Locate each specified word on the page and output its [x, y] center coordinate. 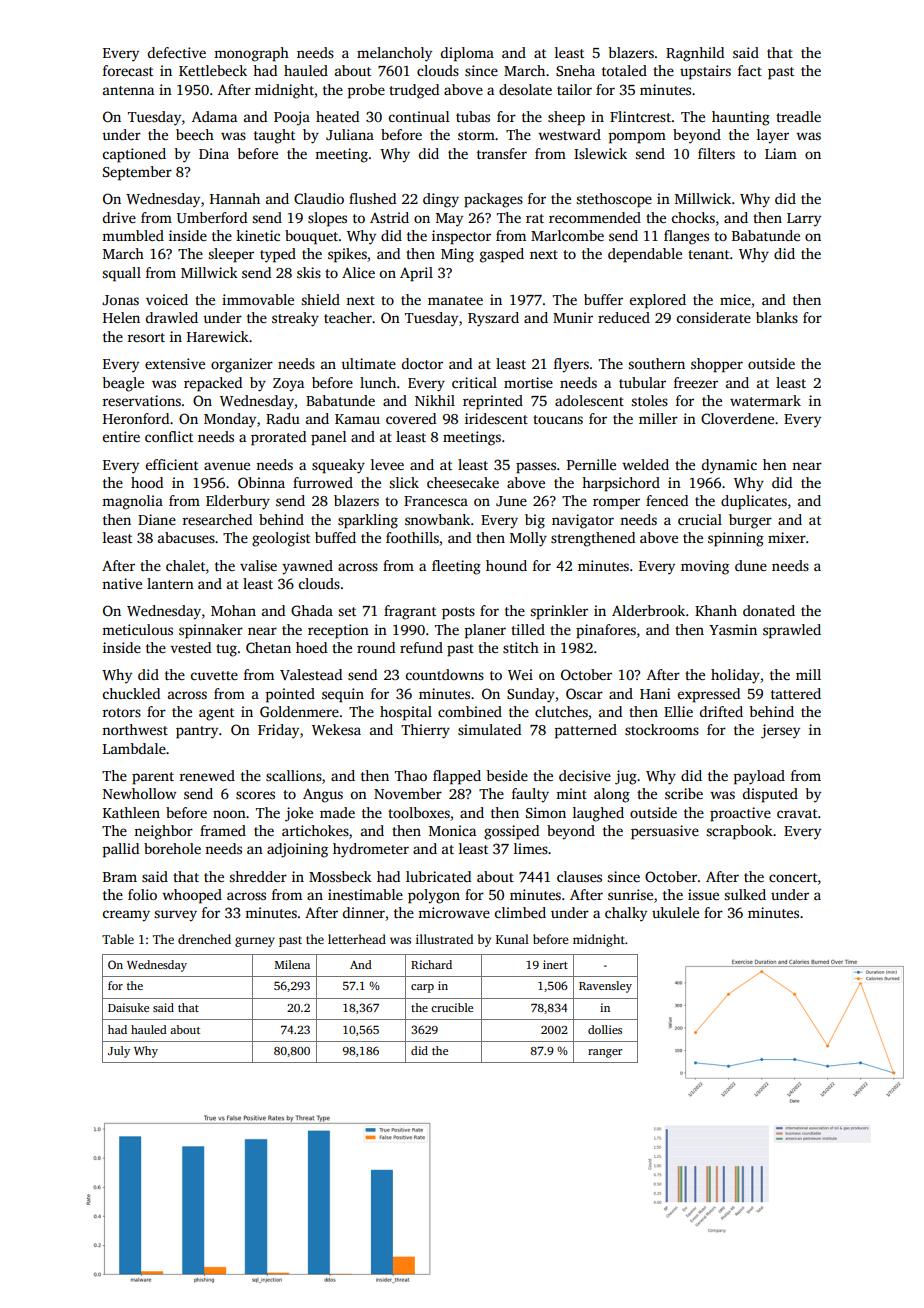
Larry [804, 220]
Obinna [261, 482]
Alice [358, 272]
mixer [787, 537]
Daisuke [128, 1007]
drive [119, 217]
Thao [411, 775]
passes [536, 468]
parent [153, 778]
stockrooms [662, 729]
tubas [473, 116]
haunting [741, 118]
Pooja [292, 118]
